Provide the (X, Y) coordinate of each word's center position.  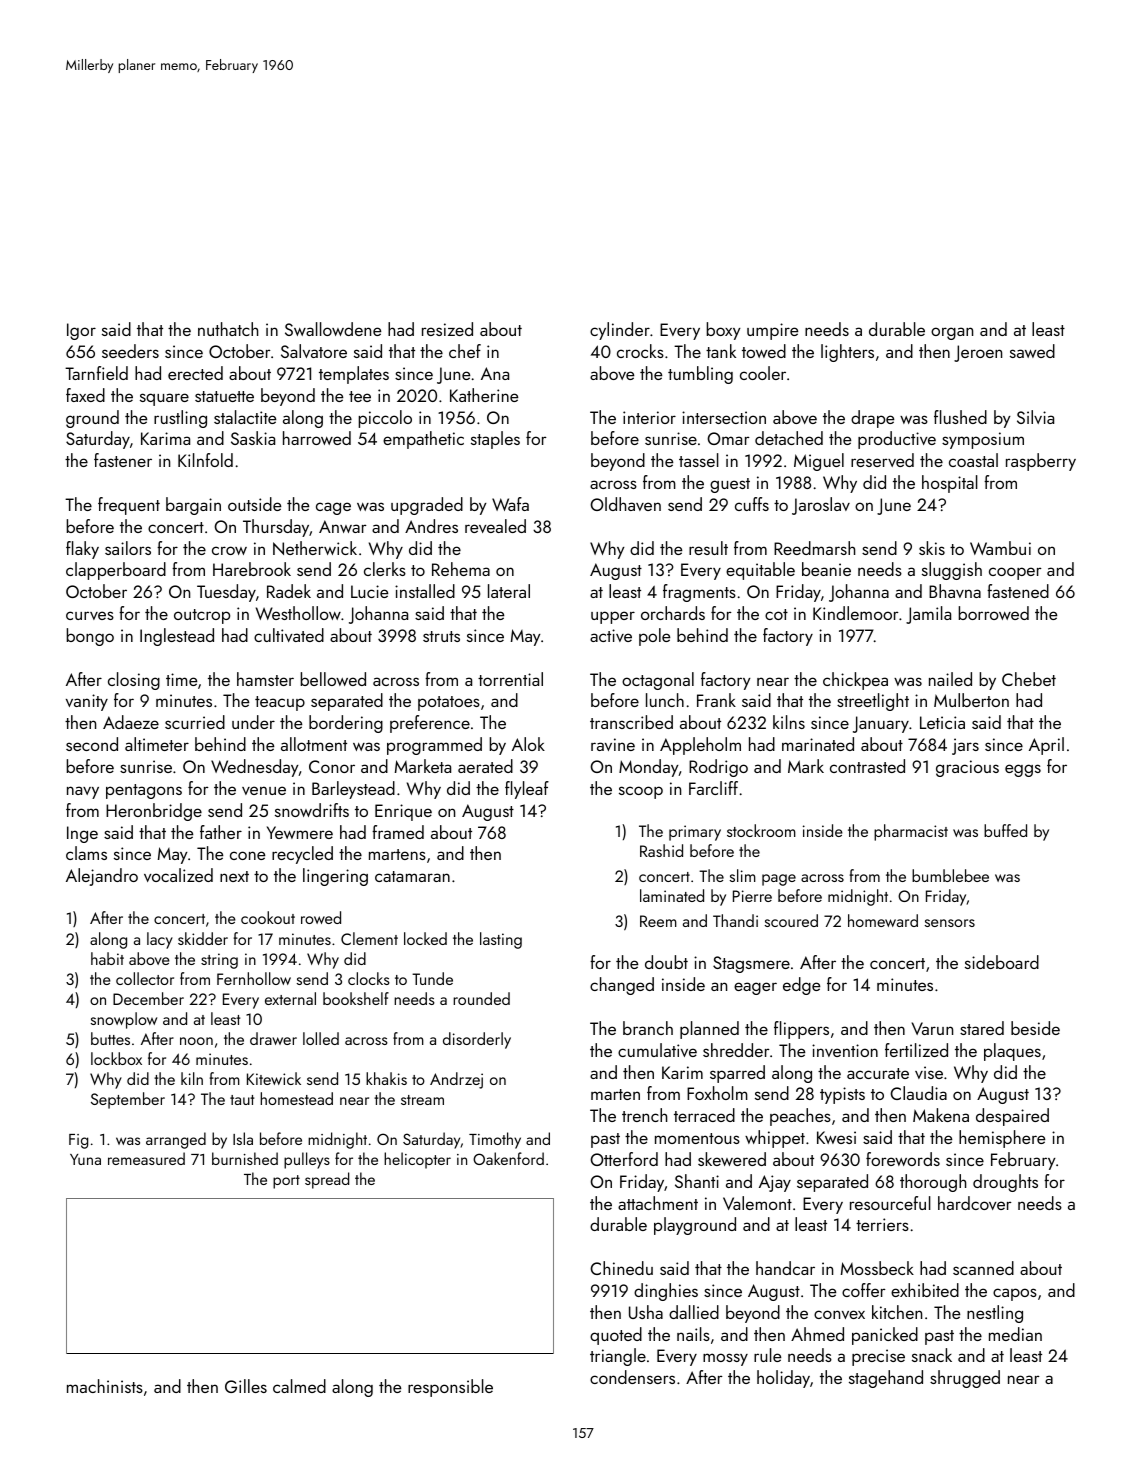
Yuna (85, 1159)
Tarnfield (96, 373)
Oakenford (508, 1158)
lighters (847, 353)
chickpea (855, 681)
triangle (618, 1357)
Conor (332, 766)
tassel (699, 460)
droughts (1005, 1183)
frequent (129, 506)
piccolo (385, 419)
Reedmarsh (814, 548)
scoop (641, 792)
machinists (105, 1386)
